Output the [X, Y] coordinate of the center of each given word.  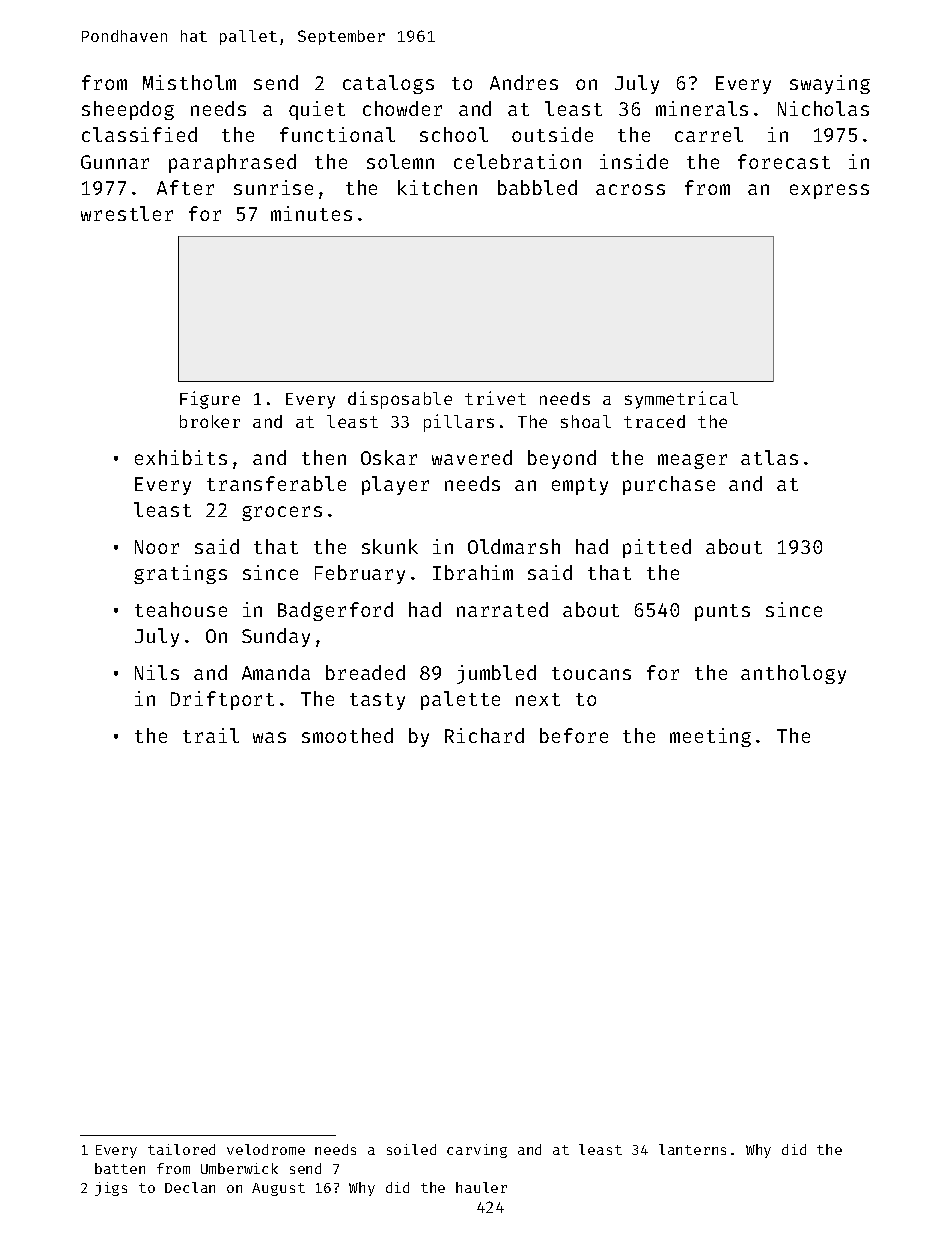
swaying [830, 84]
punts [722, 612]
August [278, 1189]
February [360, 574]
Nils [157, 672]
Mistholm [189, 82]
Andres [524, 82]
